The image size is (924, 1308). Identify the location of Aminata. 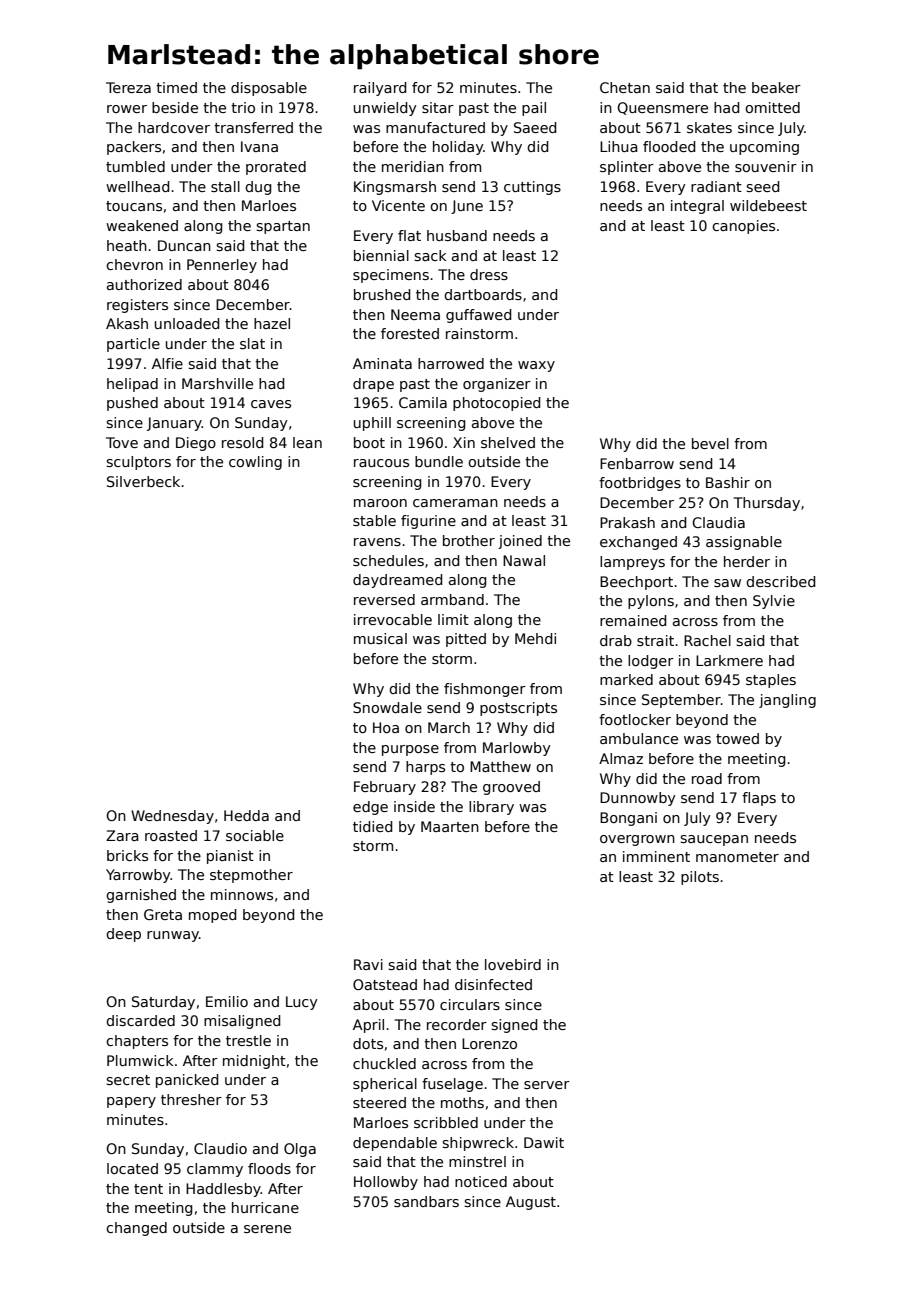
(382, 363).
